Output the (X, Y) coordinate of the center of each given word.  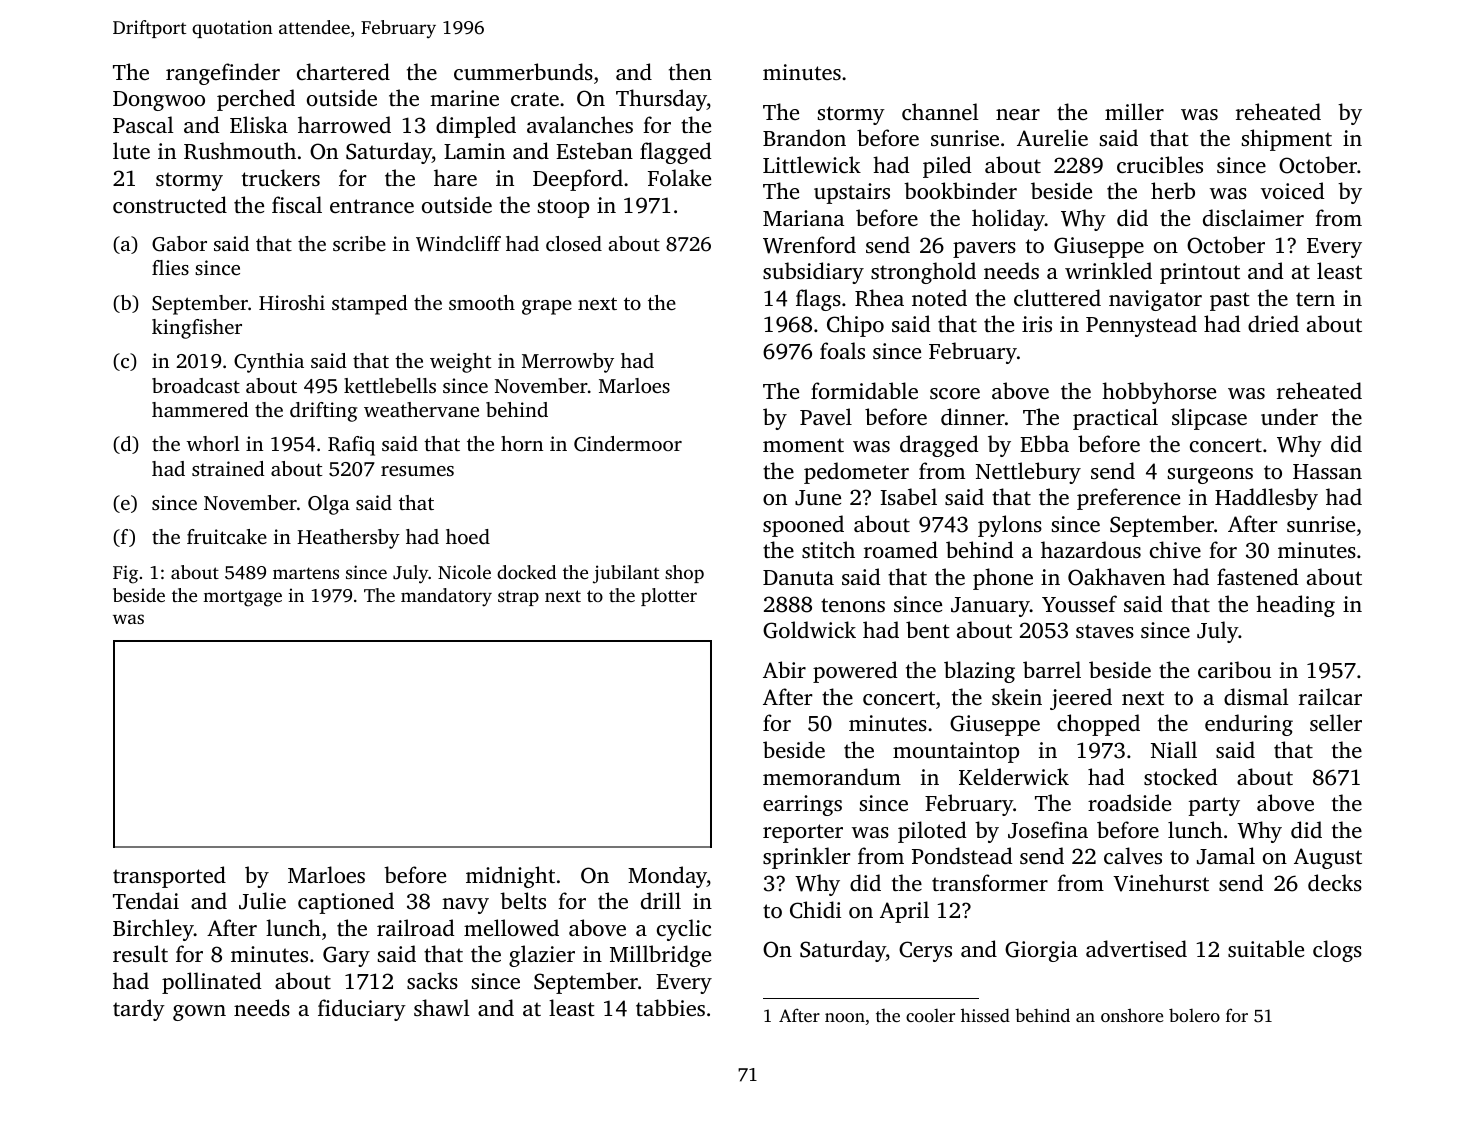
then (690, 71)
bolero (1194, 1015)
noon (845, 1017)
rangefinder (223, 74)
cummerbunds (523, 71)
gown (199, 1013)
